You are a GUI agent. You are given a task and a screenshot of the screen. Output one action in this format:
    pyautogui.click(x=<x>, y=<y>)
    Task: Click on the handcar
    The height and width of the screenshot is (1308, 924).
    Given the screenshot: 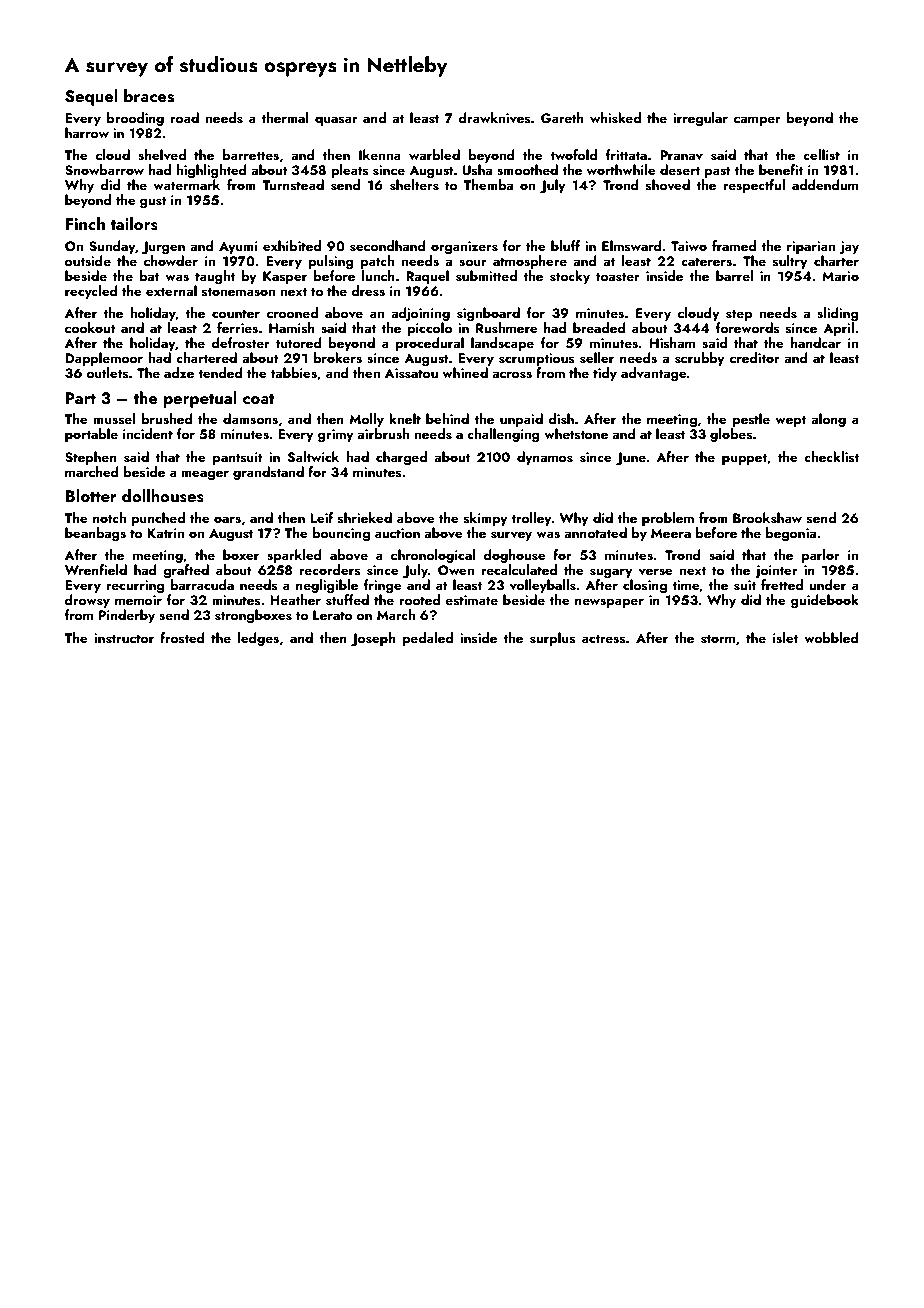 What is the action you would take?
    pyautogui.click(x=816, y=342)
